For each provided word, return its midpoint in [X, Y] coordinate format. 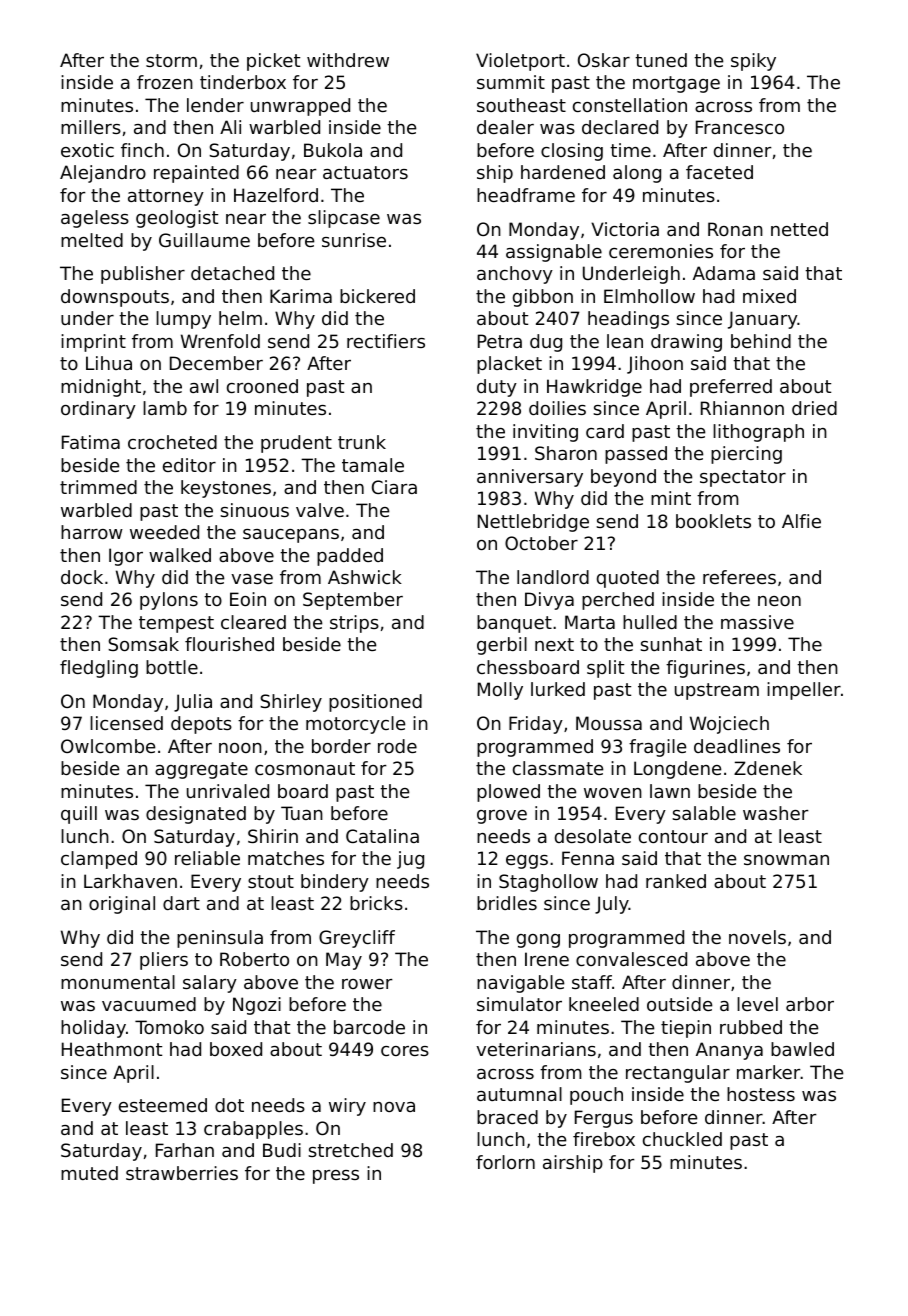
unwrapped [300, 107]
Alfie [801, 521]
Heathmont [112, 1049]
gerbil [502, 646]
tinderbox [243, 82]
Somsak [143, 644]
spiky [753, 62]
